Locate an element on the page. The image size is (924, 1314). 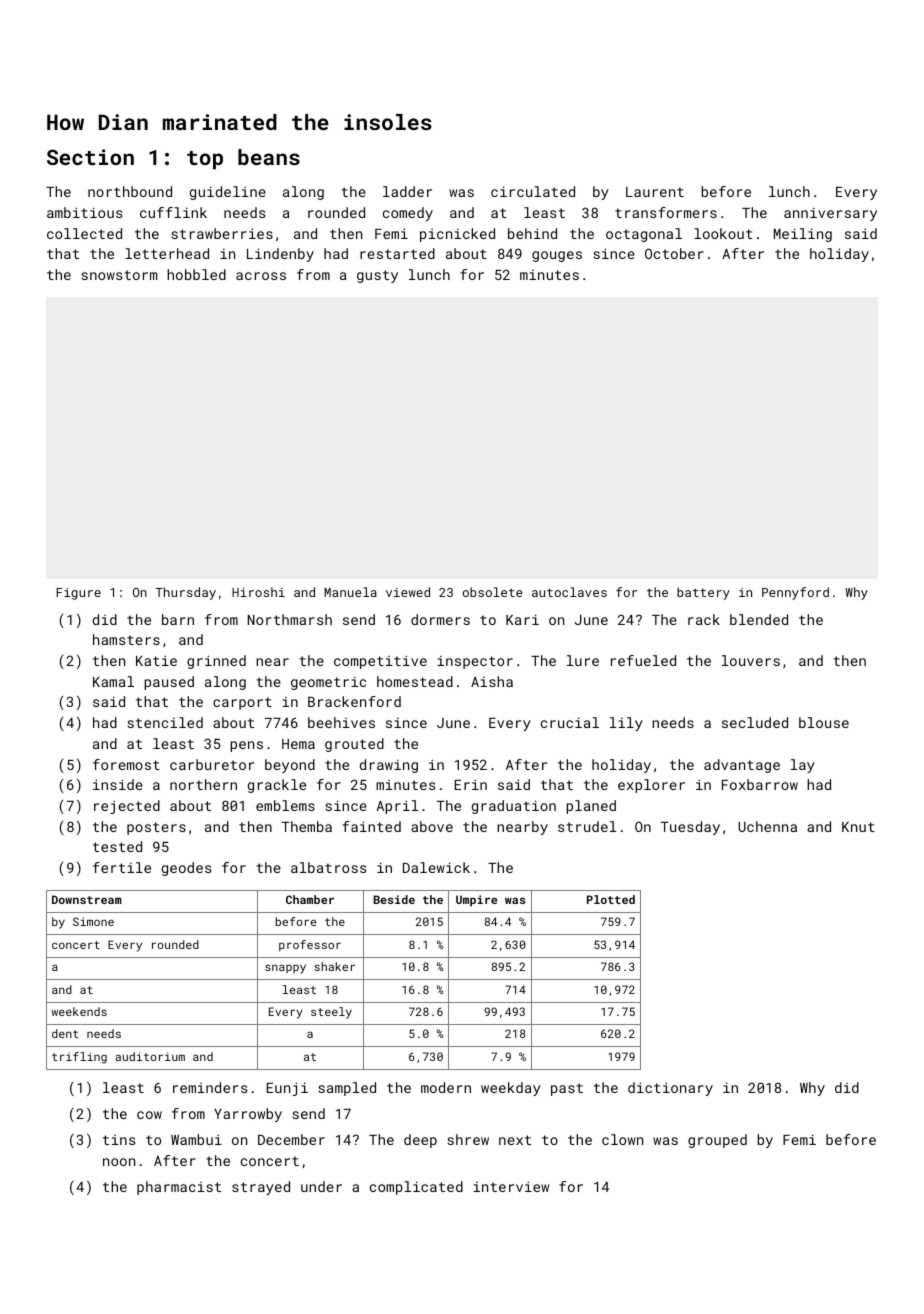
geodes is located at coordinates (186, 869).
